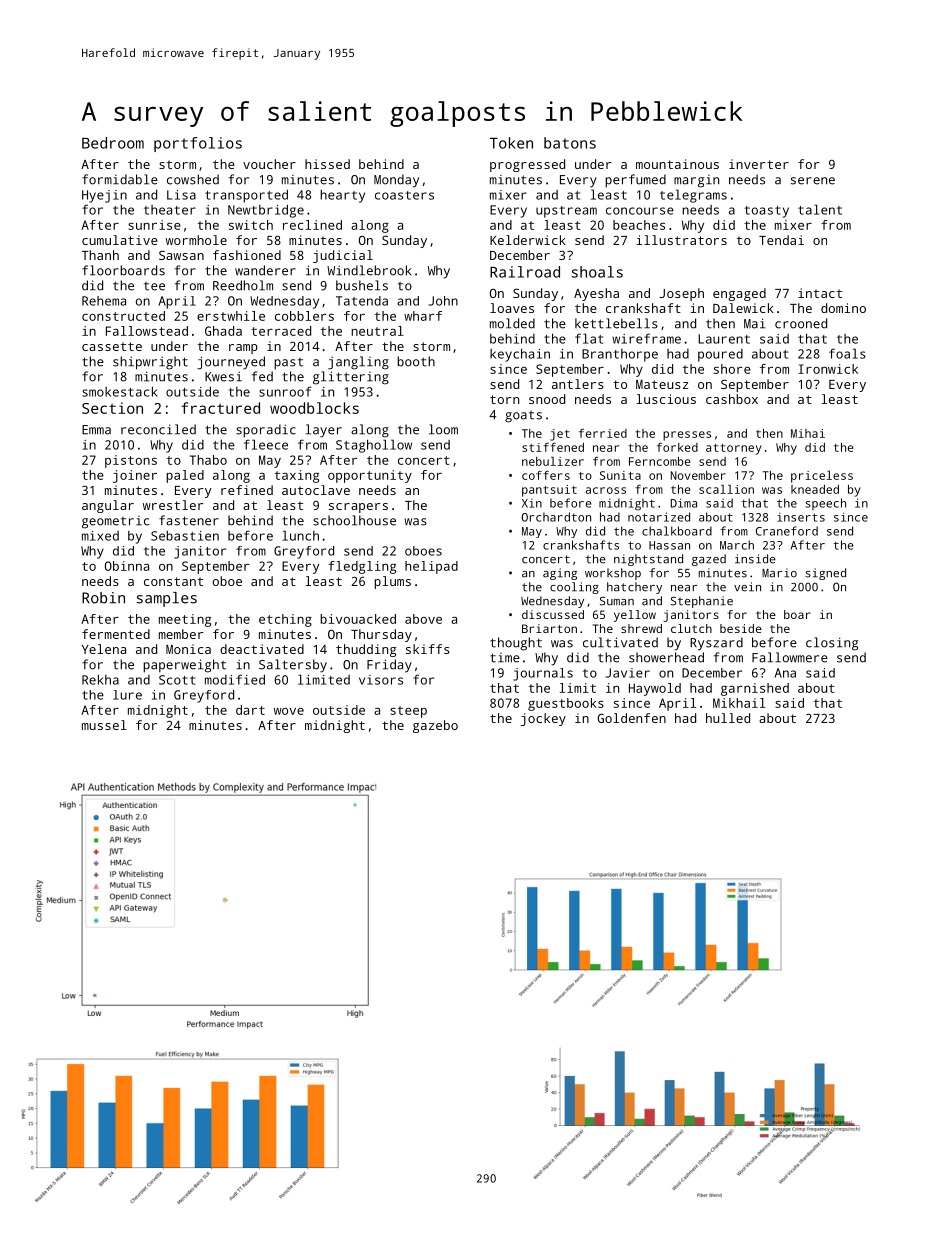  What do you see at coordinates (566, 212) in the screenshot?
I see `upstream` at bounding box center [566, 212].
